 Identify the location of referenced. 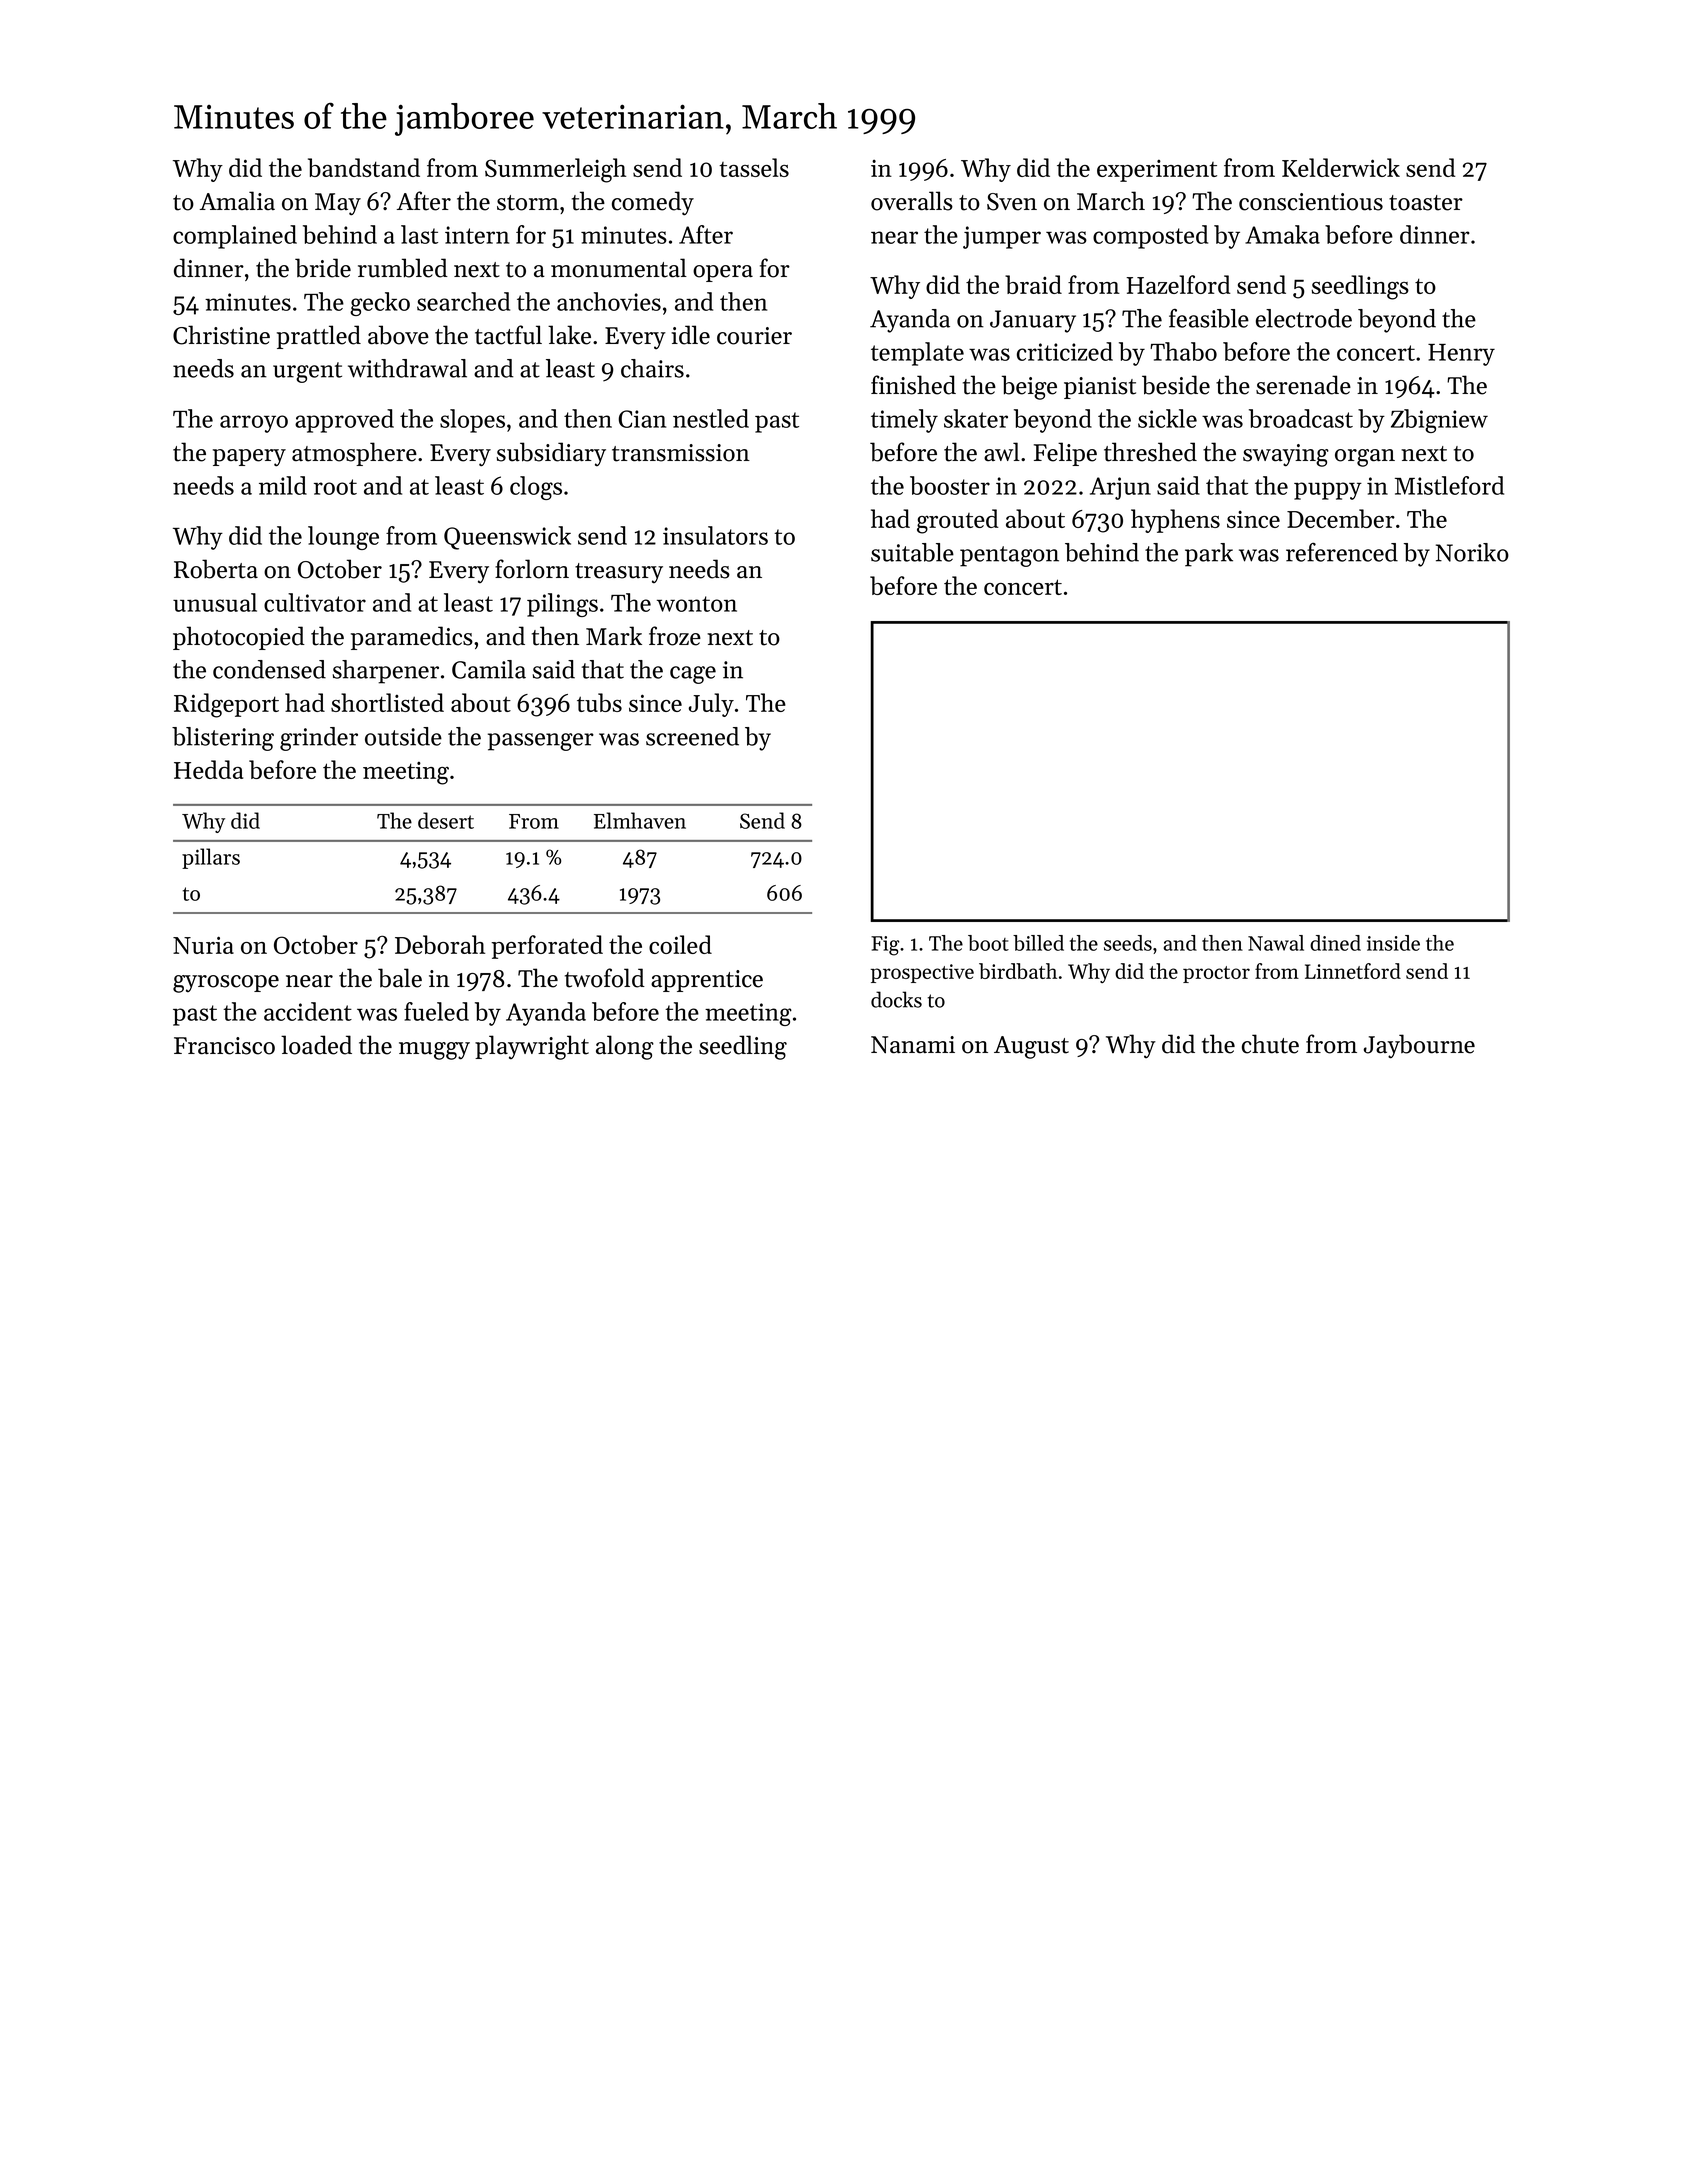
(1342, 552).
